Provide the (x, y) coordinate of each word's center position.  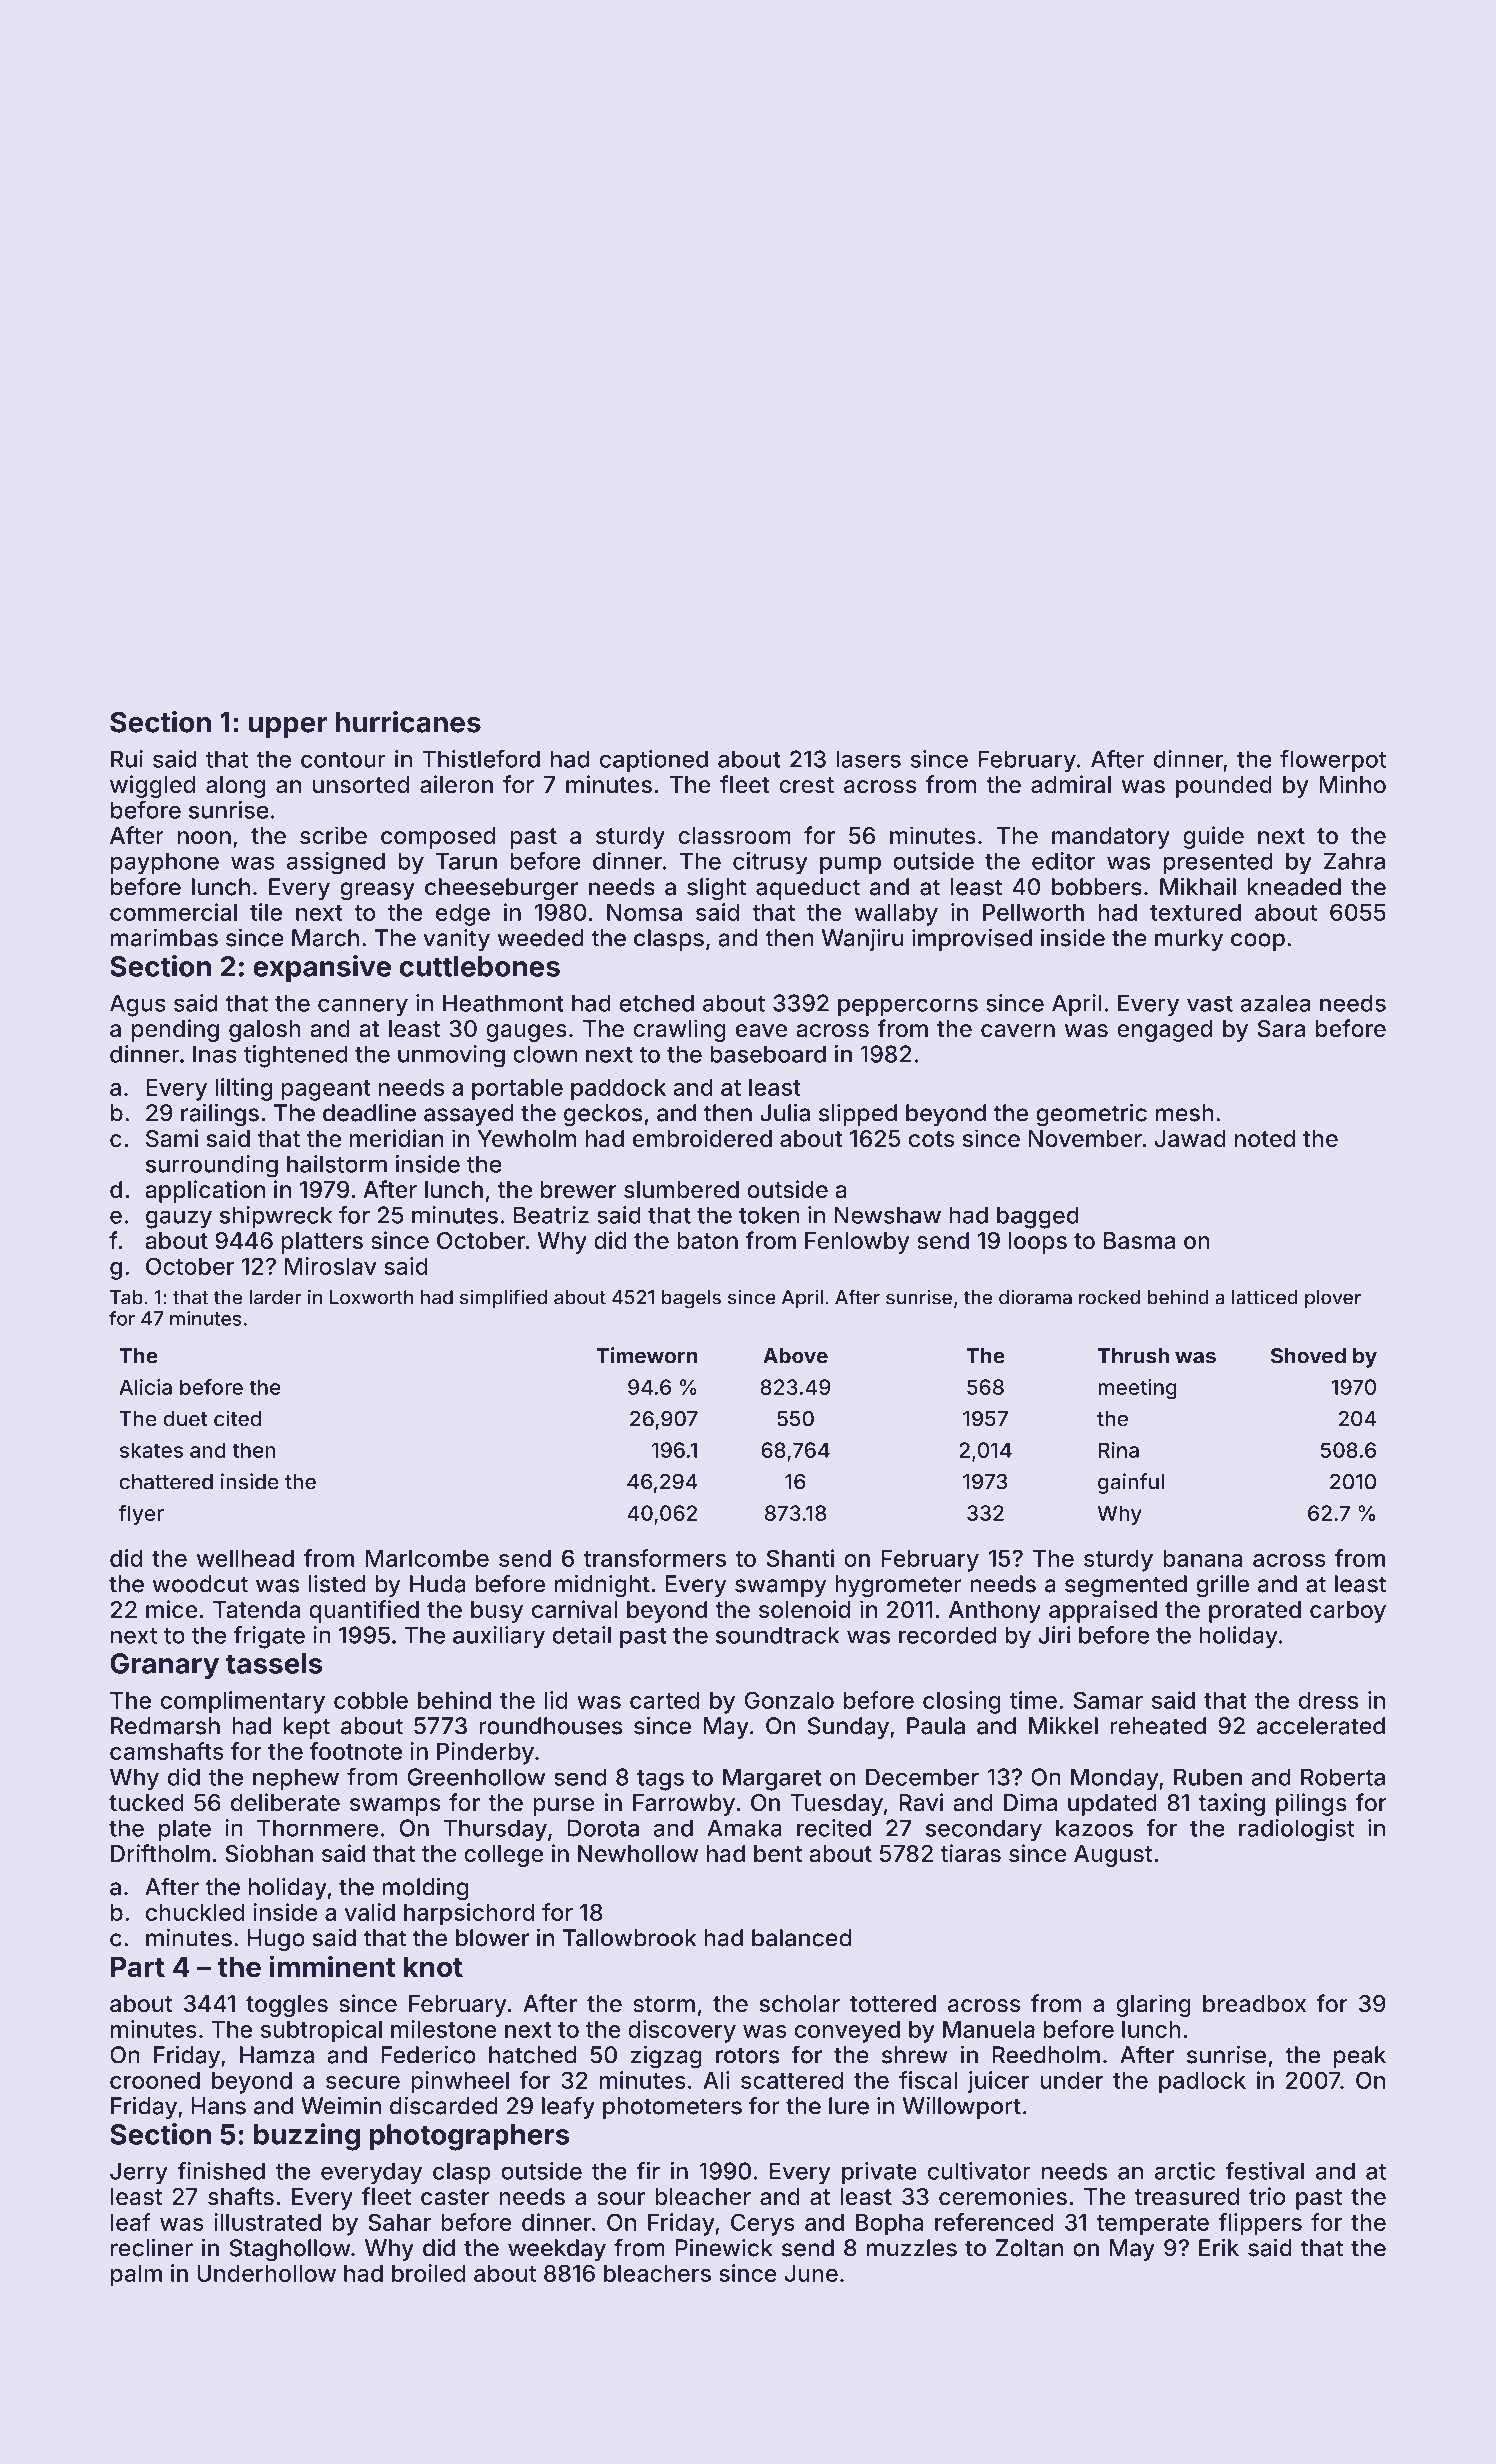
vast (1210, 1004)
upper (287, 727)
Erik (1219, 2247)
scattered (792, 2080)
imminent (333, 1966)
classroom (734, 836)
